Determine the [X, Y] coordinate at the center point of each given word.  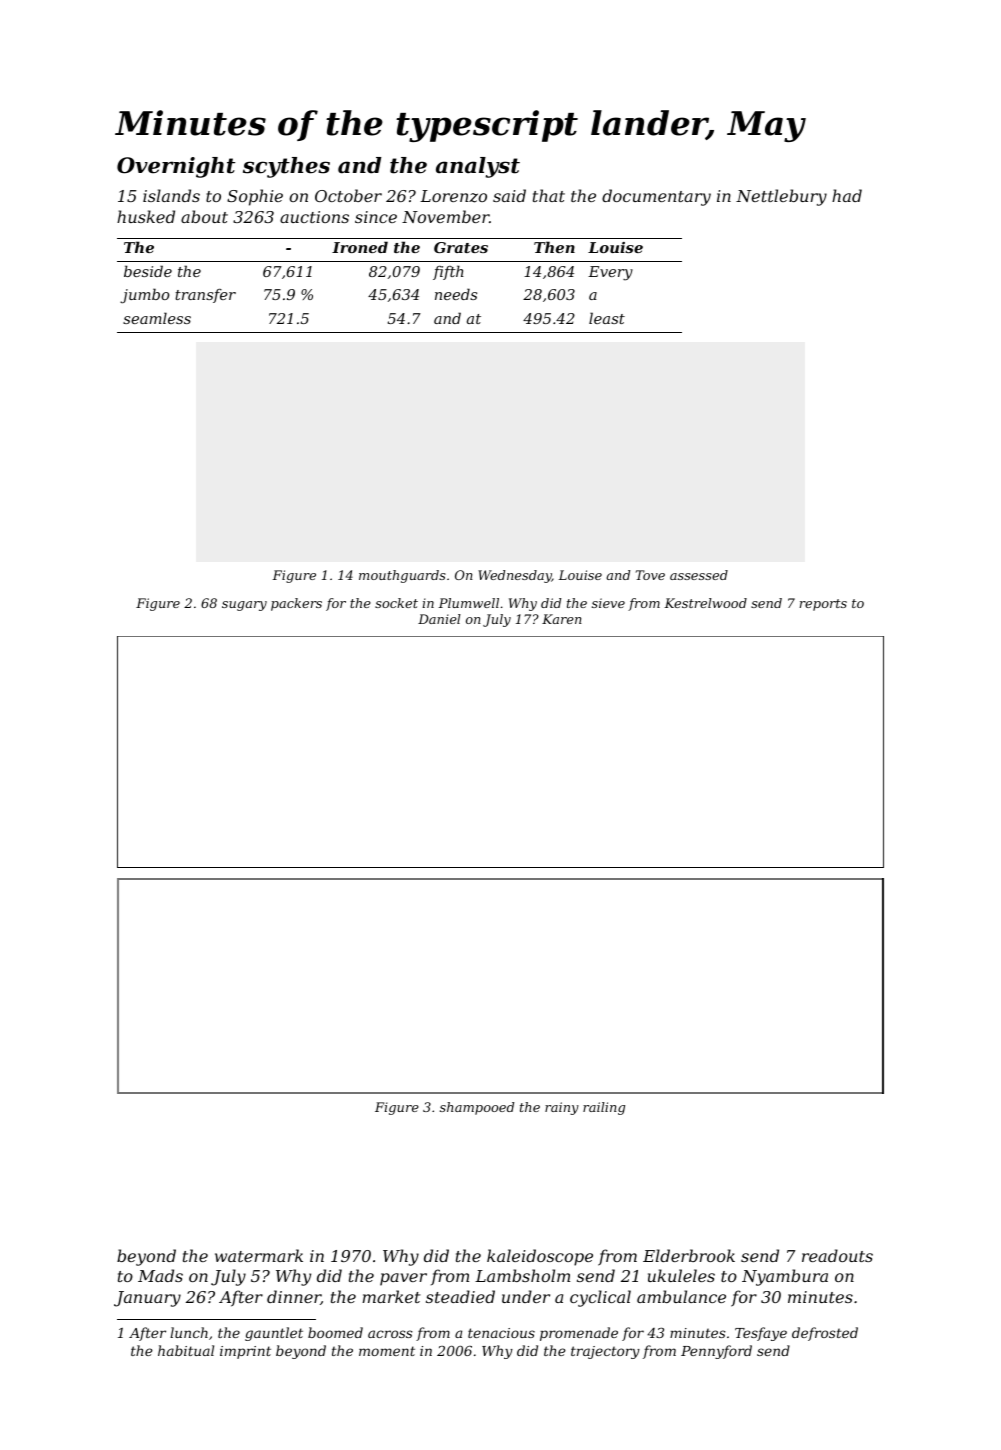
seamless [157, 318]
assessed [699, 575]
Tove [650, 575]
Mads [160, 1275]
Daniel [439, 619]
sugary [244, 606]
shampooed [477, 1108]
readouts [837, 1255]
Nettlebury [781, 197]
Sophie [255, 197]
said [509, 195]
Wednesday [515, 576]
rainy [562, 1108]
